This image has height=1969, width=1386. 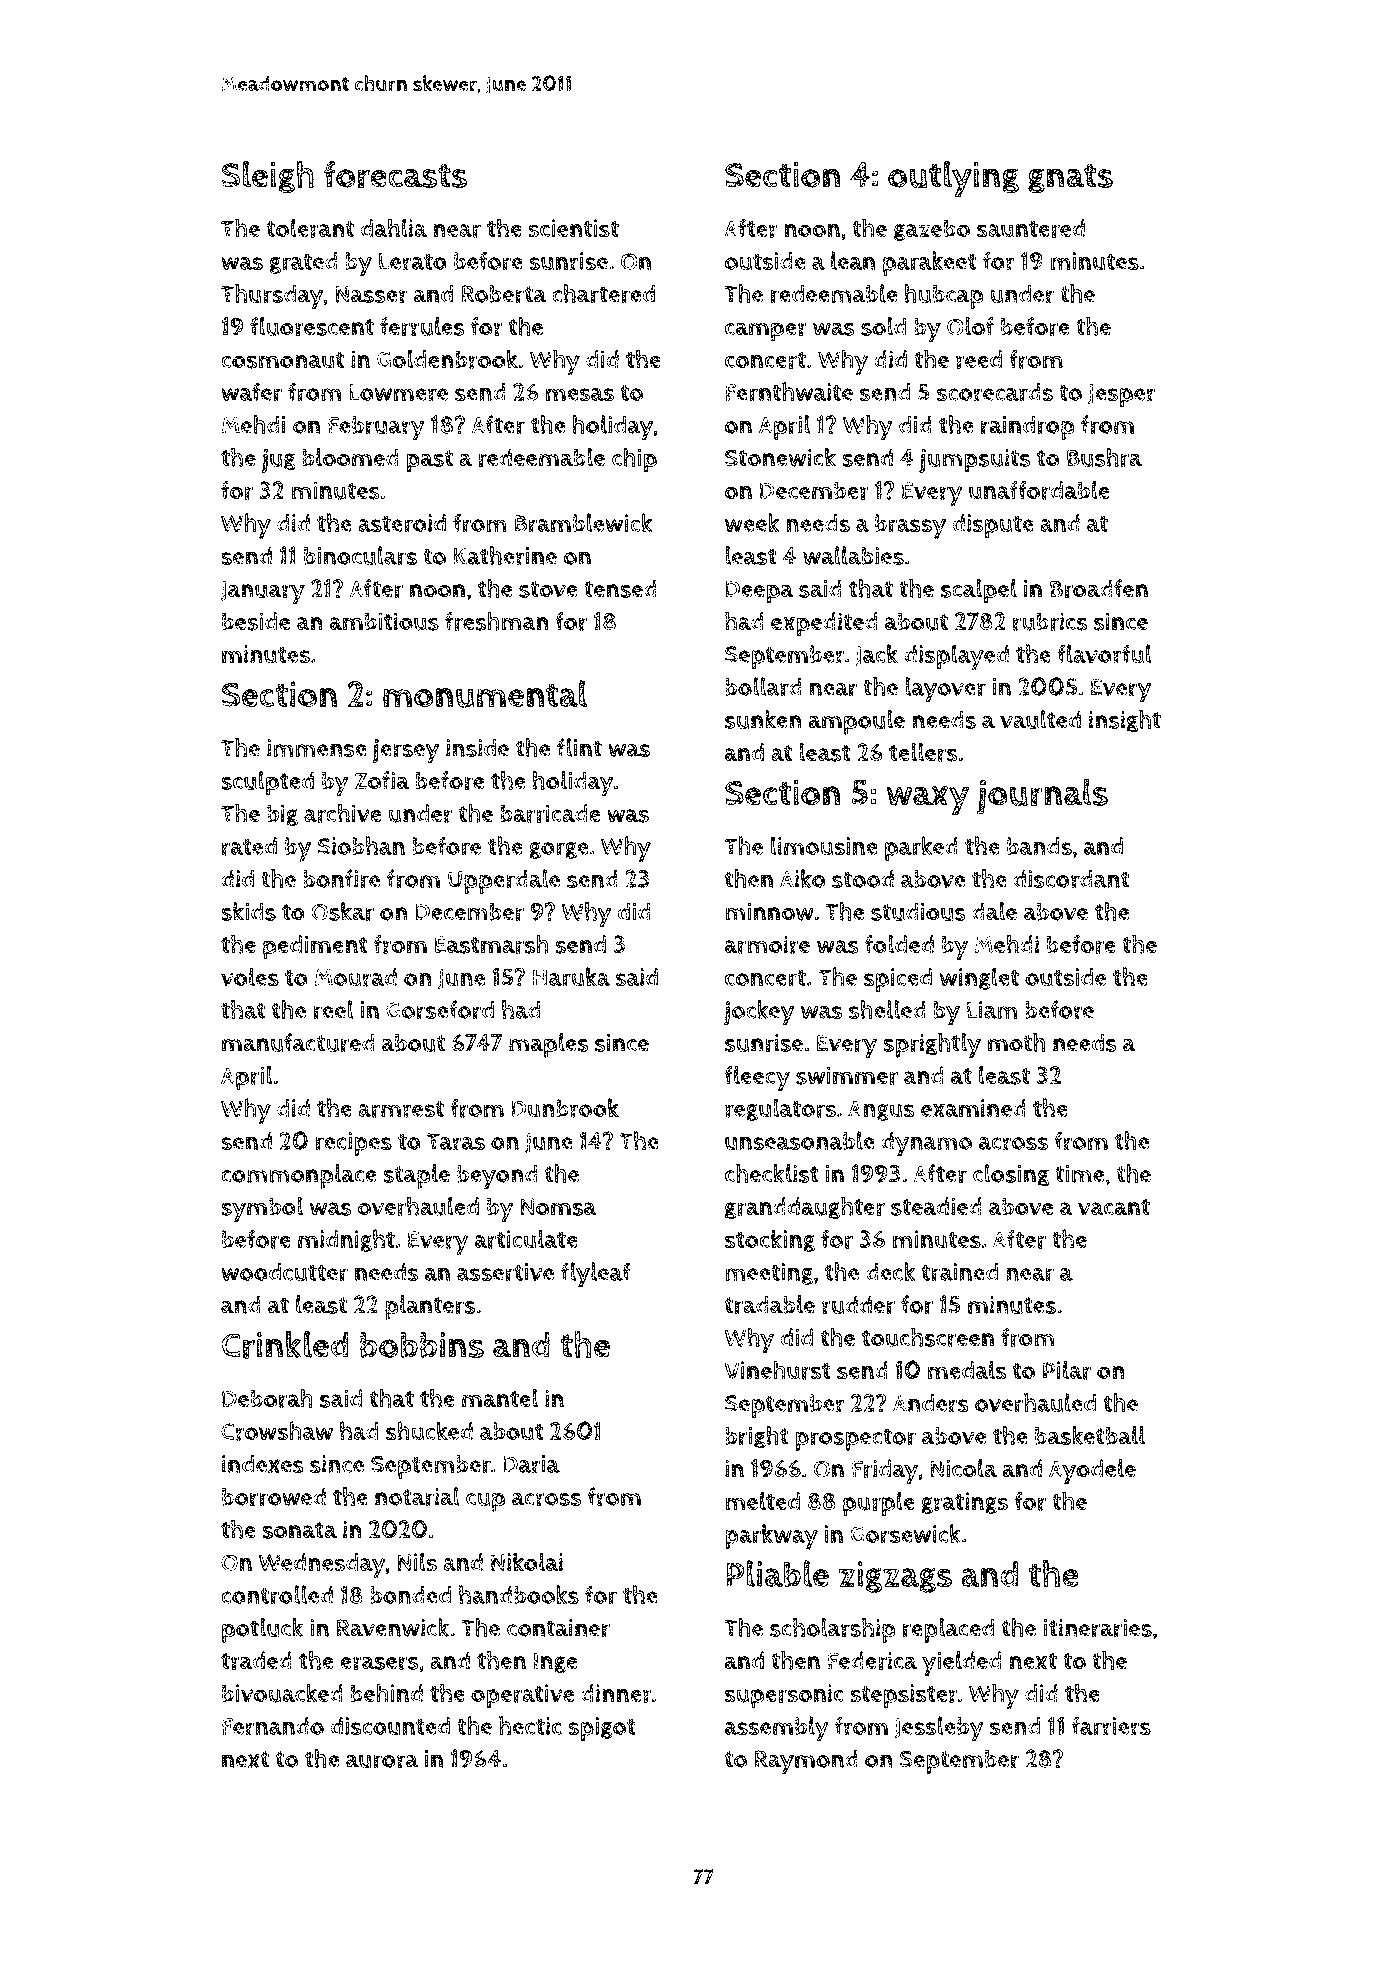 What do you see at coordinates (531, 1464) in the image?
I see `Daria` at bounding box center [531, 1464].
